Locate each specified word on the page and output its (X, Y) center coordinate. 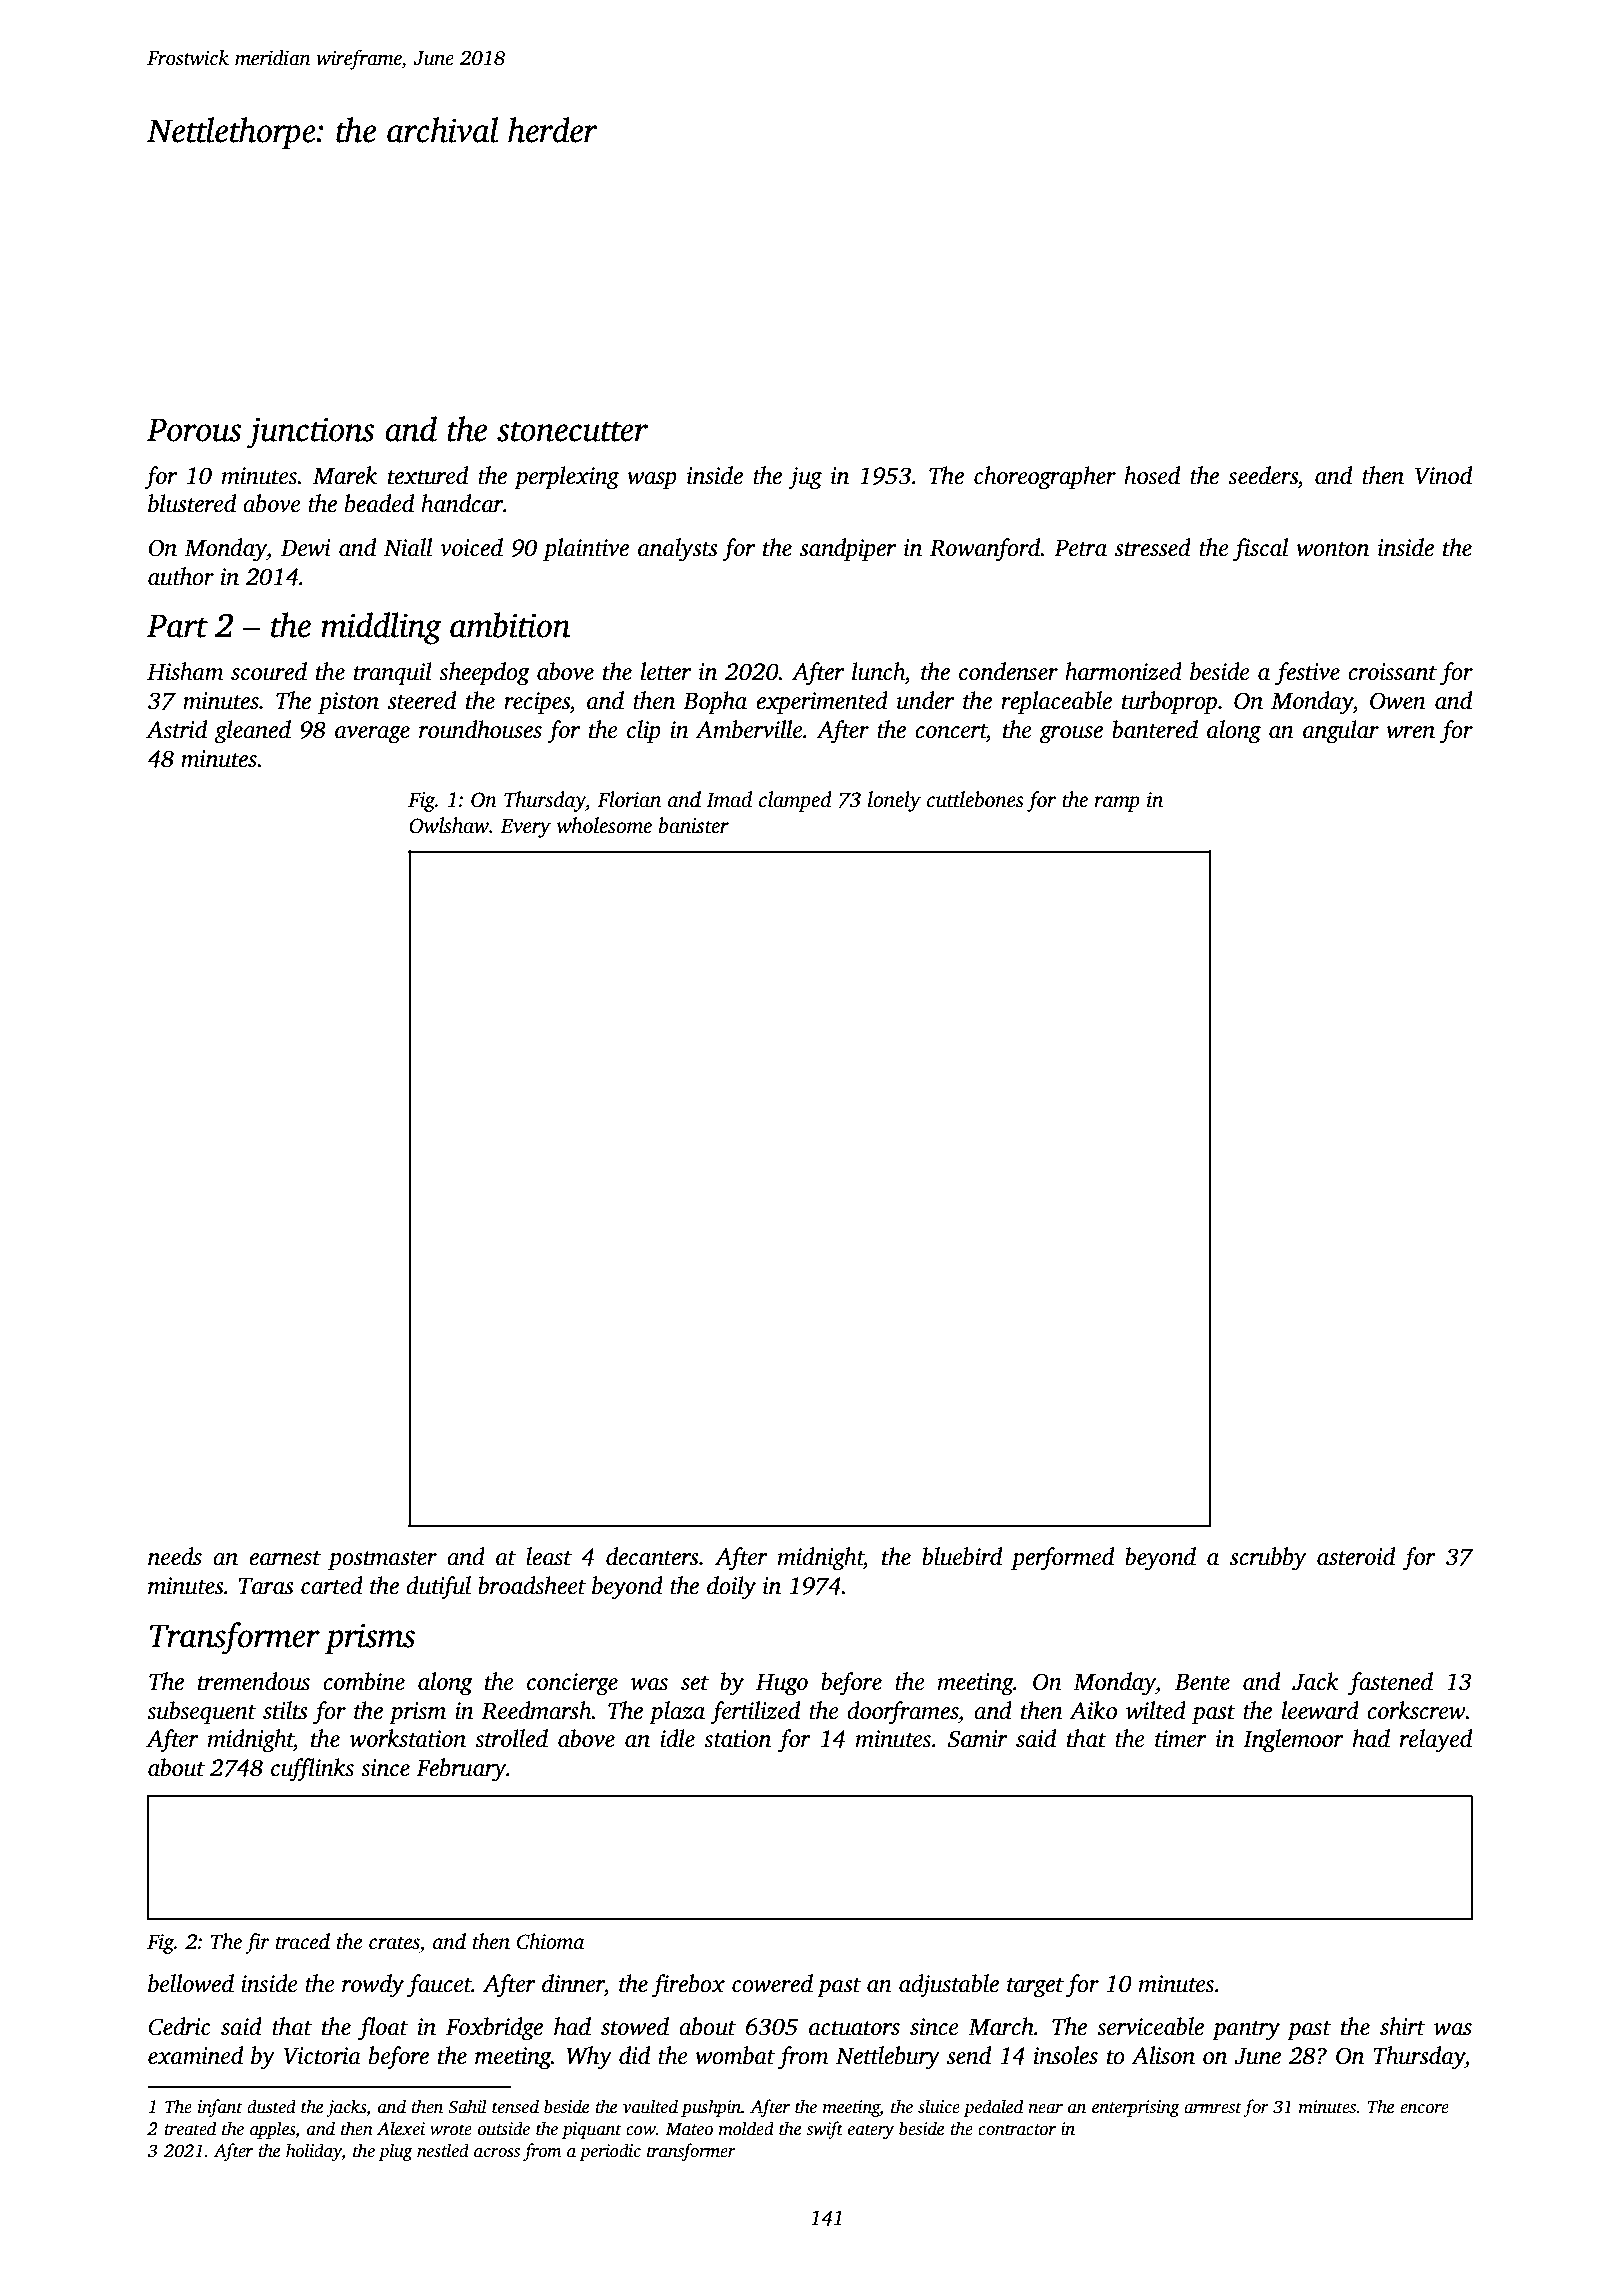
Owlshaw (449, 825)
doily (731, 1588)
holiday (314, 2152)
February (461, 1770)
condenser (1008, 671)
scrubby (1268, 1559)
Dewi (306, 548)
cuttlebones (975, 799)
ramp (1117, 804)
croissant (1392, 672)
